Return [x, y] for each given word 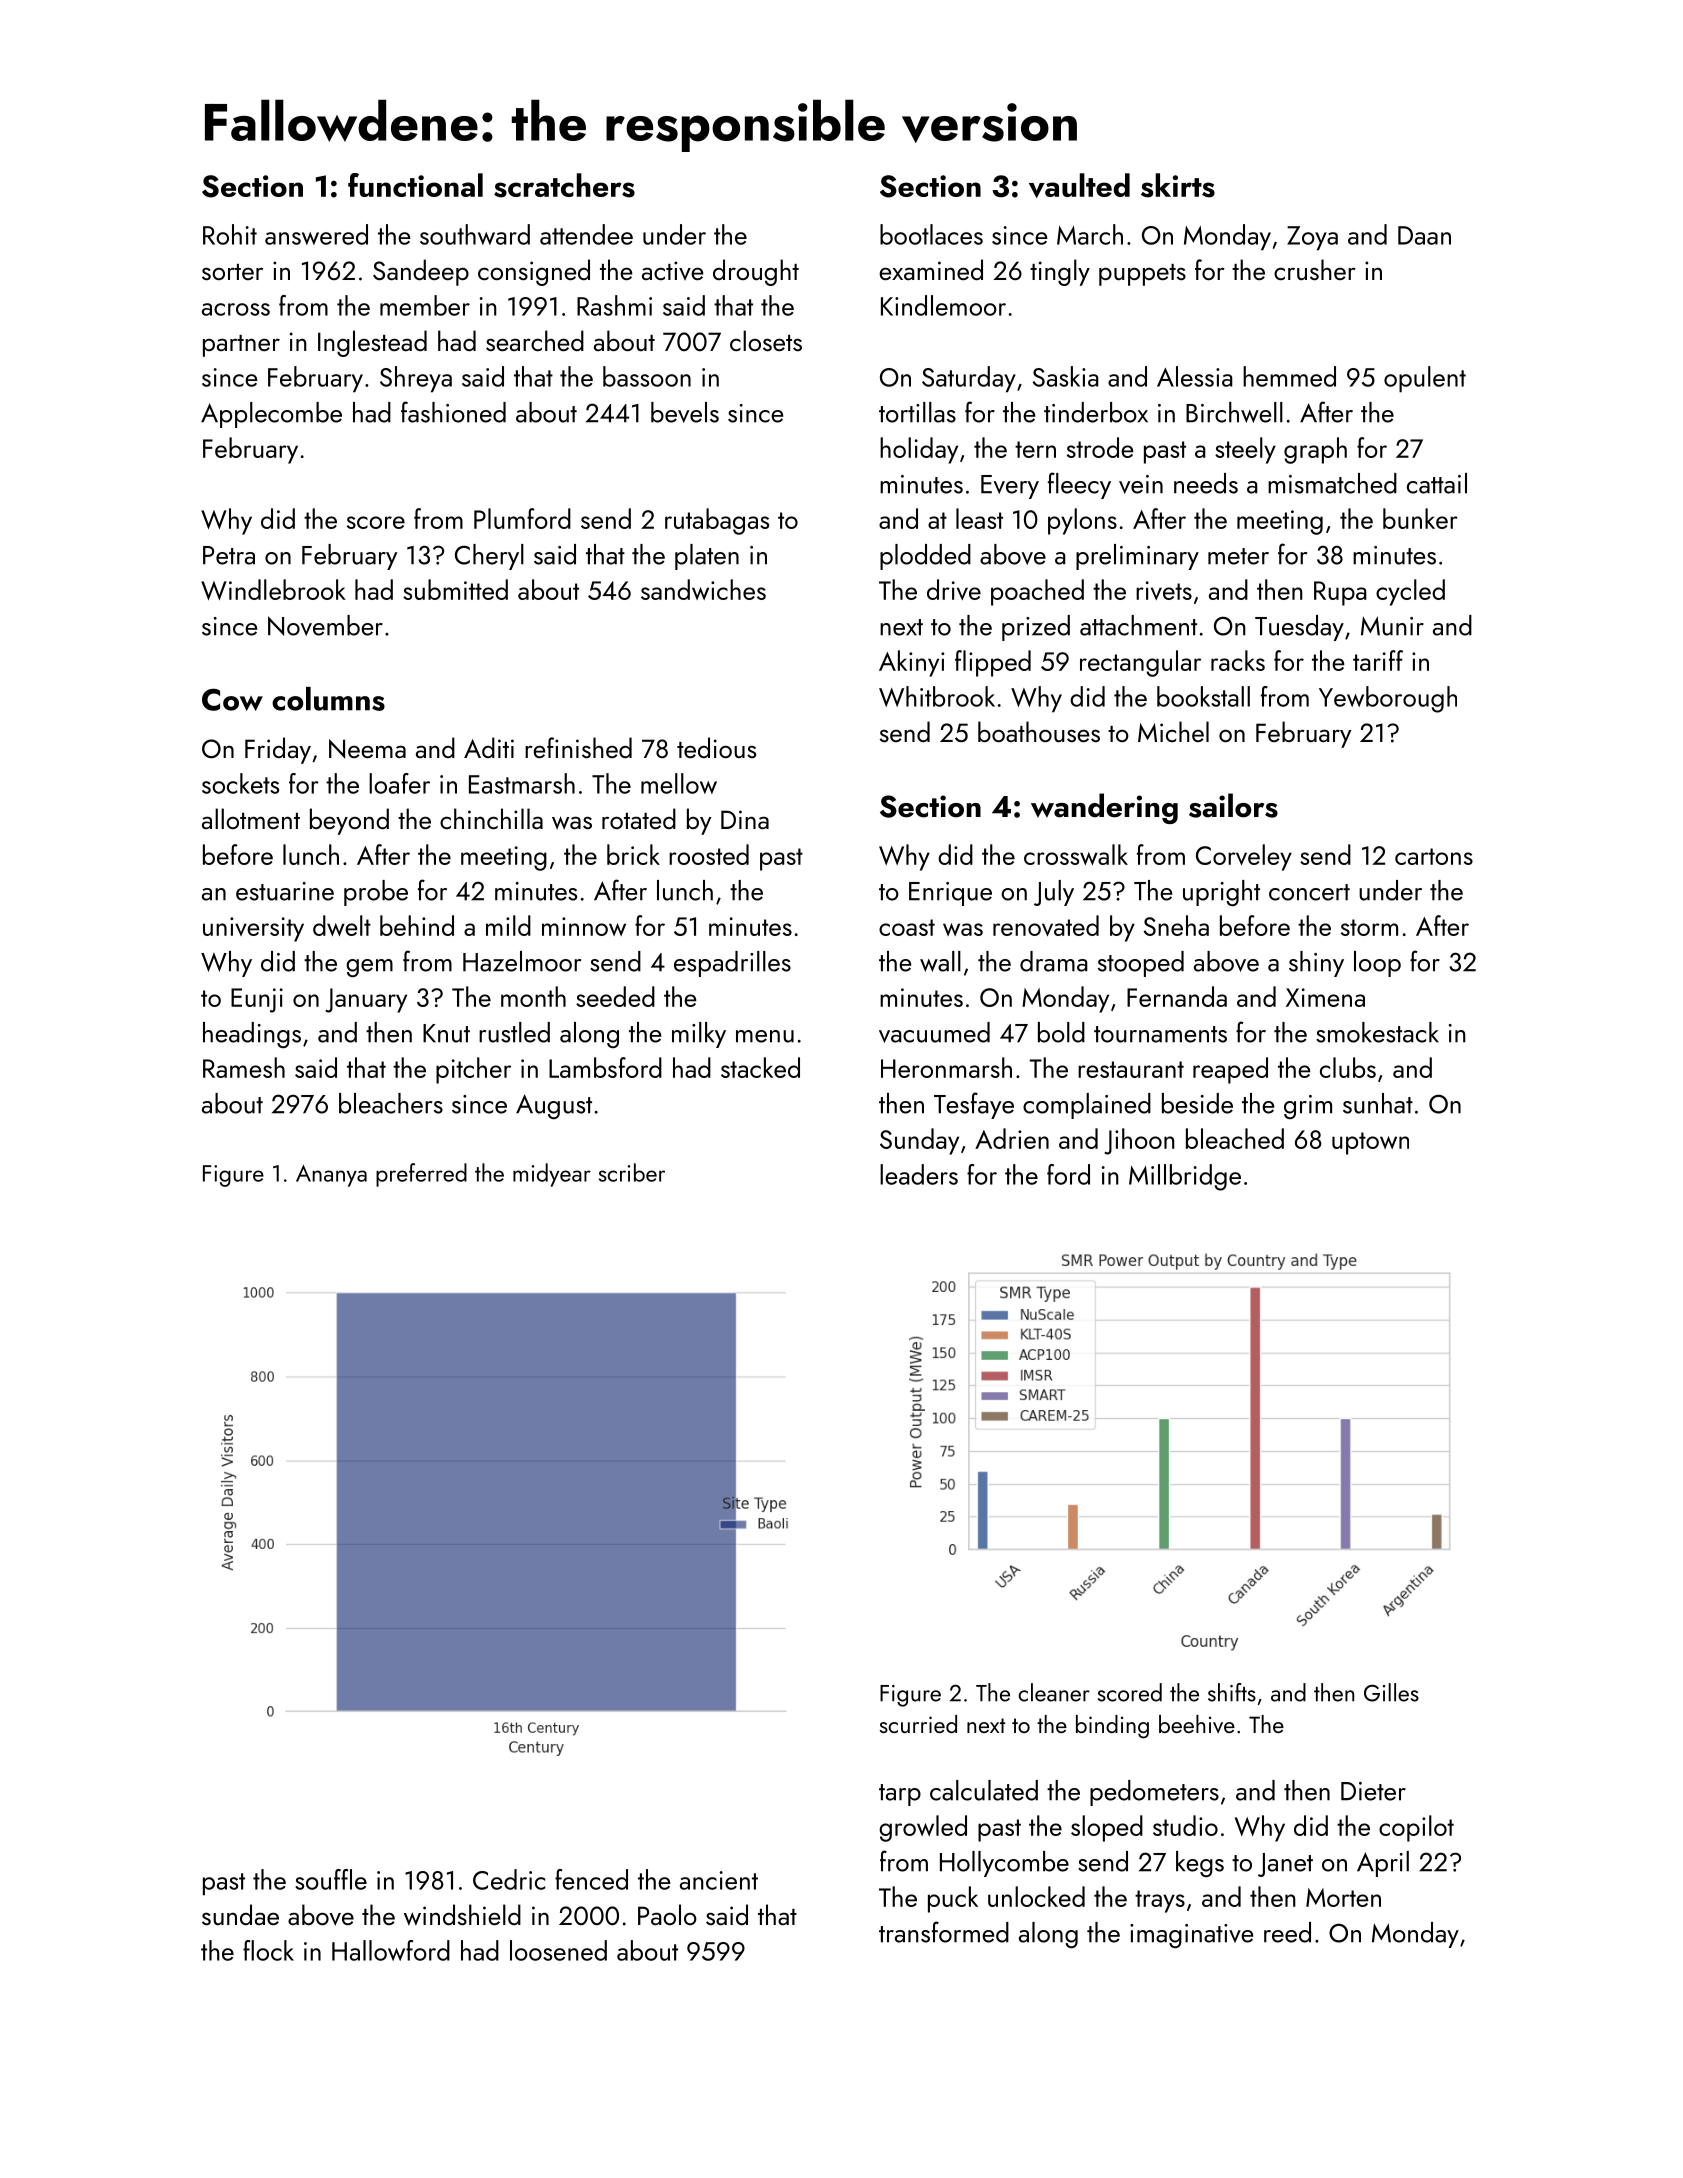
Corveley [1244, 857]
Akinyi [912, 663]
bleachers [391, 1103]
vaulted [1079, 185]
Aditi [489, 747]
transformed [944, 1932]
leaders [919, 1174]
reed [1287, 1932]
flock [268, 1950]
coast [907, 927]
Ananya [331, 1176]
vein [1141, 484]
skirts [1178, 185]
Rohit [230, 234]
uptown [1370, 1143]
